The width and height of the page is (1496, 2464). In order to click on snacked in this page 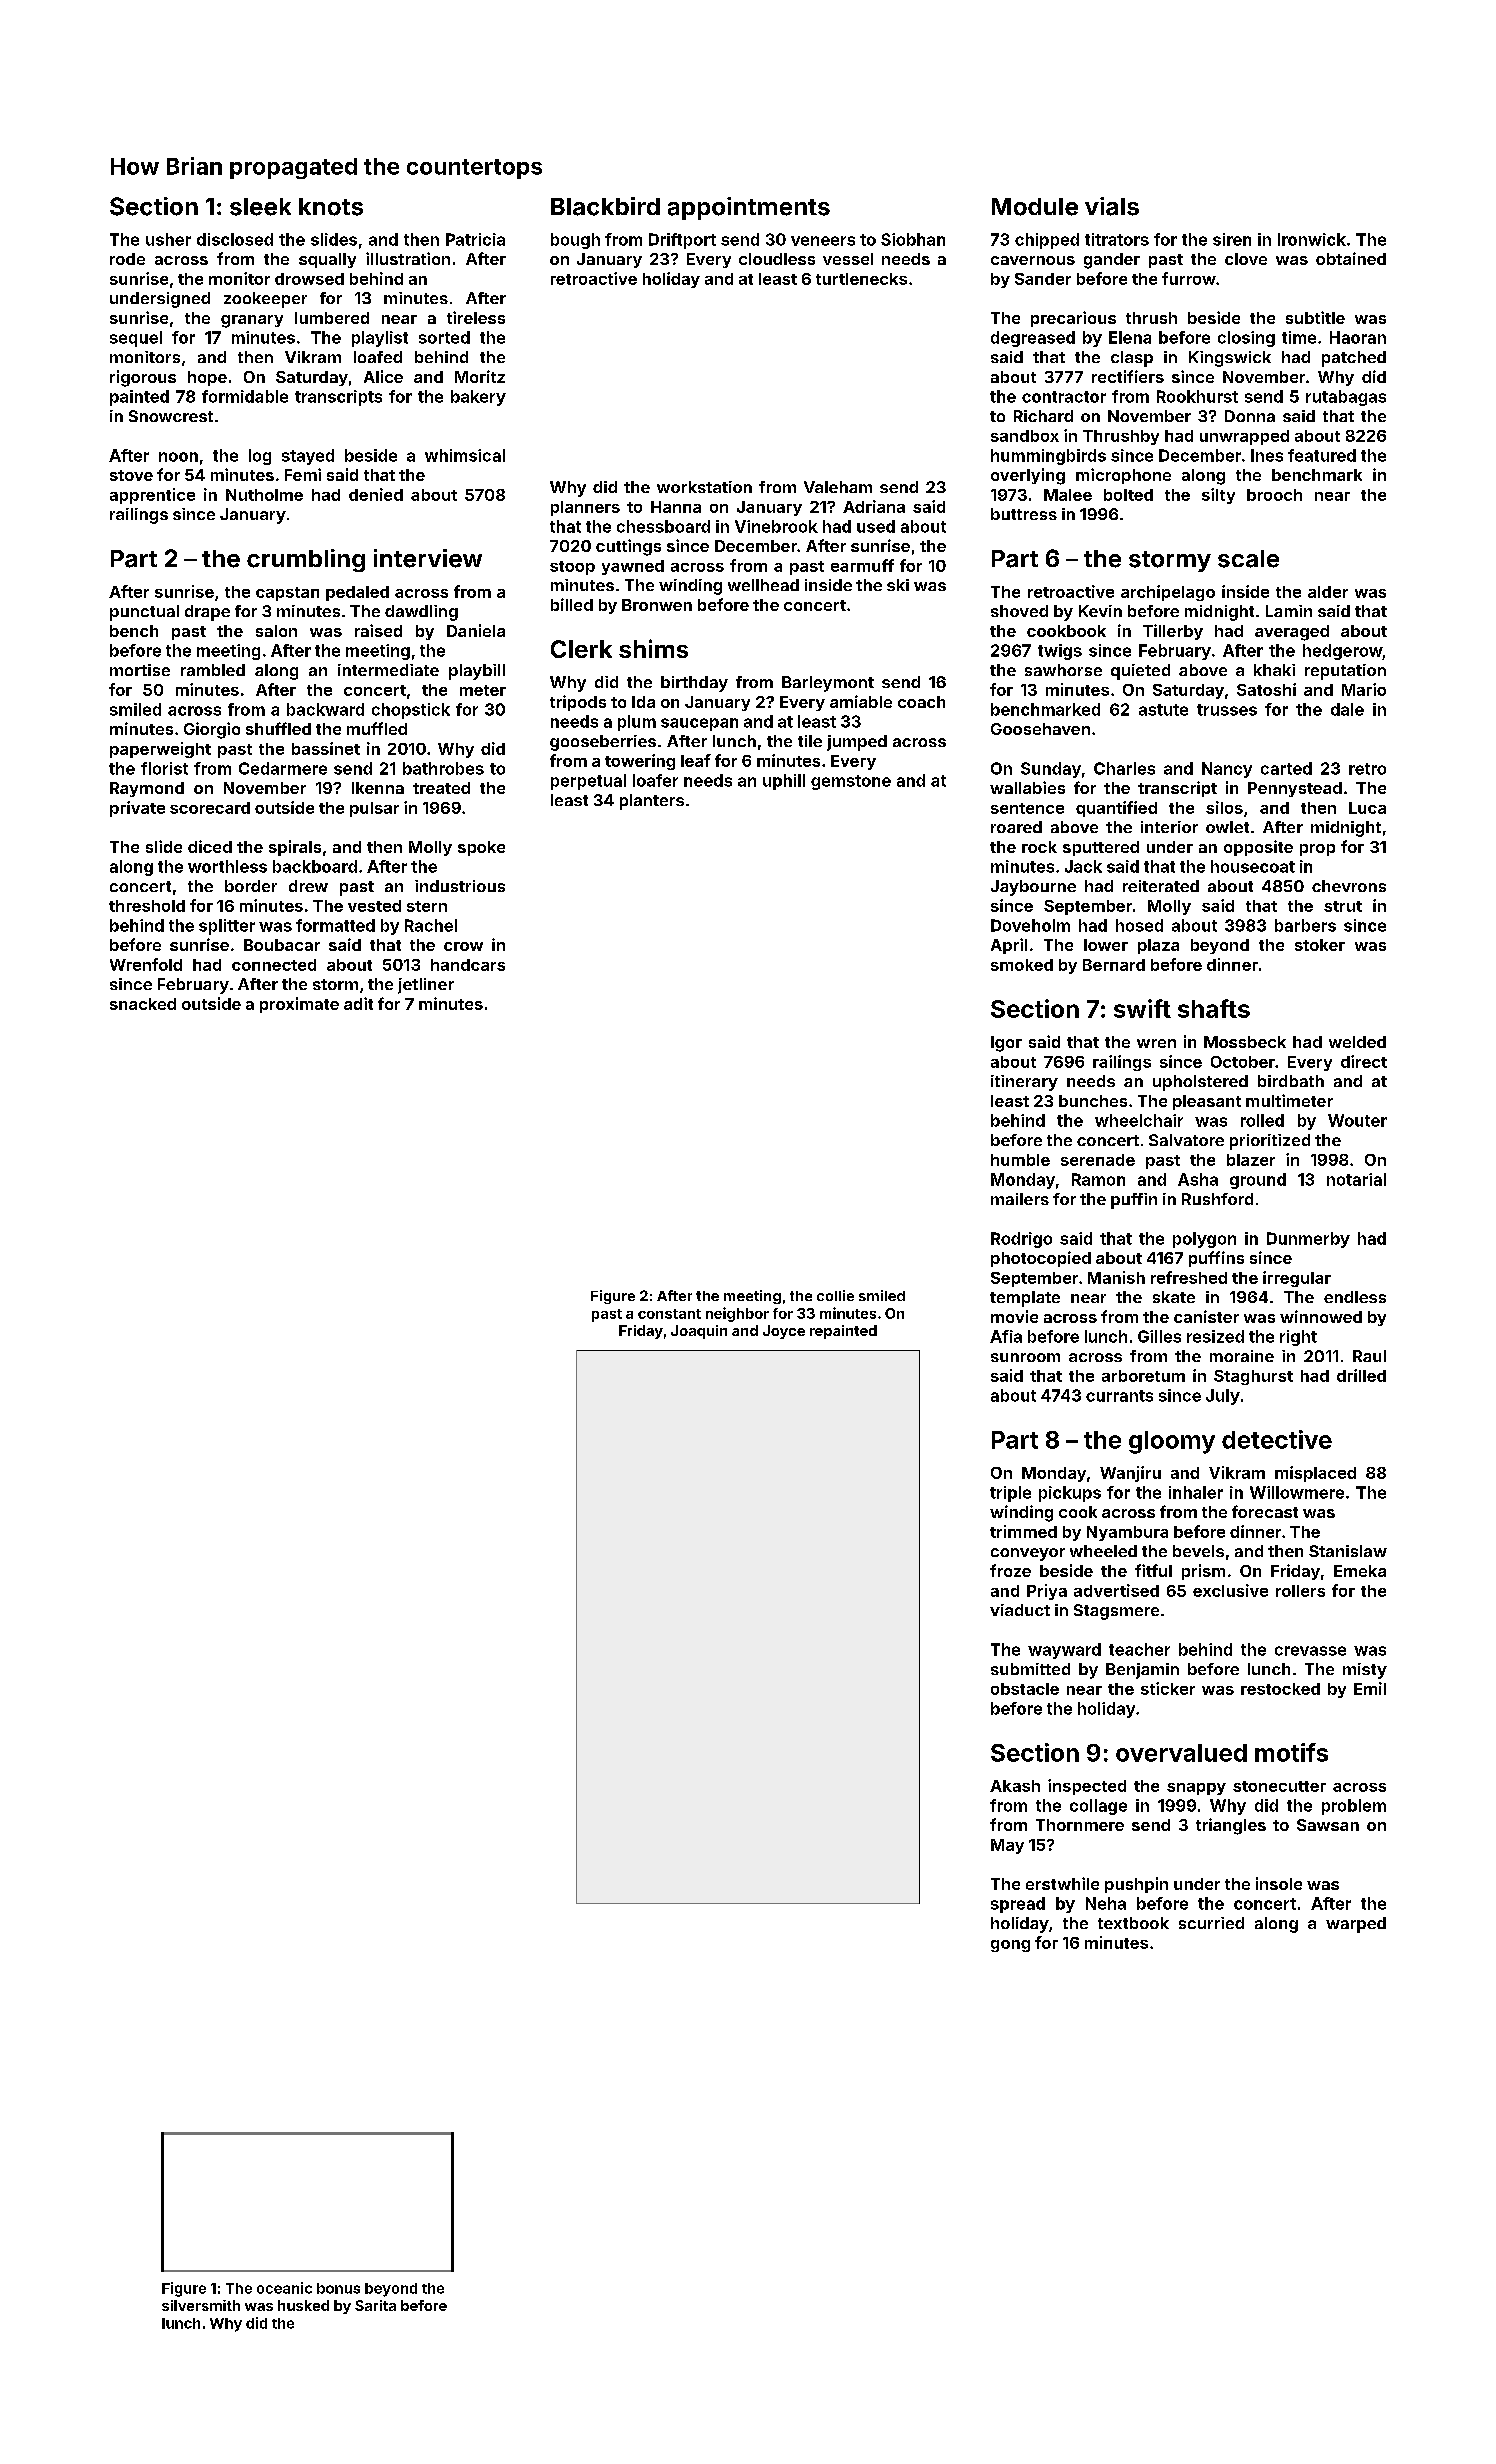, I will do `click(143, 1004)`.
